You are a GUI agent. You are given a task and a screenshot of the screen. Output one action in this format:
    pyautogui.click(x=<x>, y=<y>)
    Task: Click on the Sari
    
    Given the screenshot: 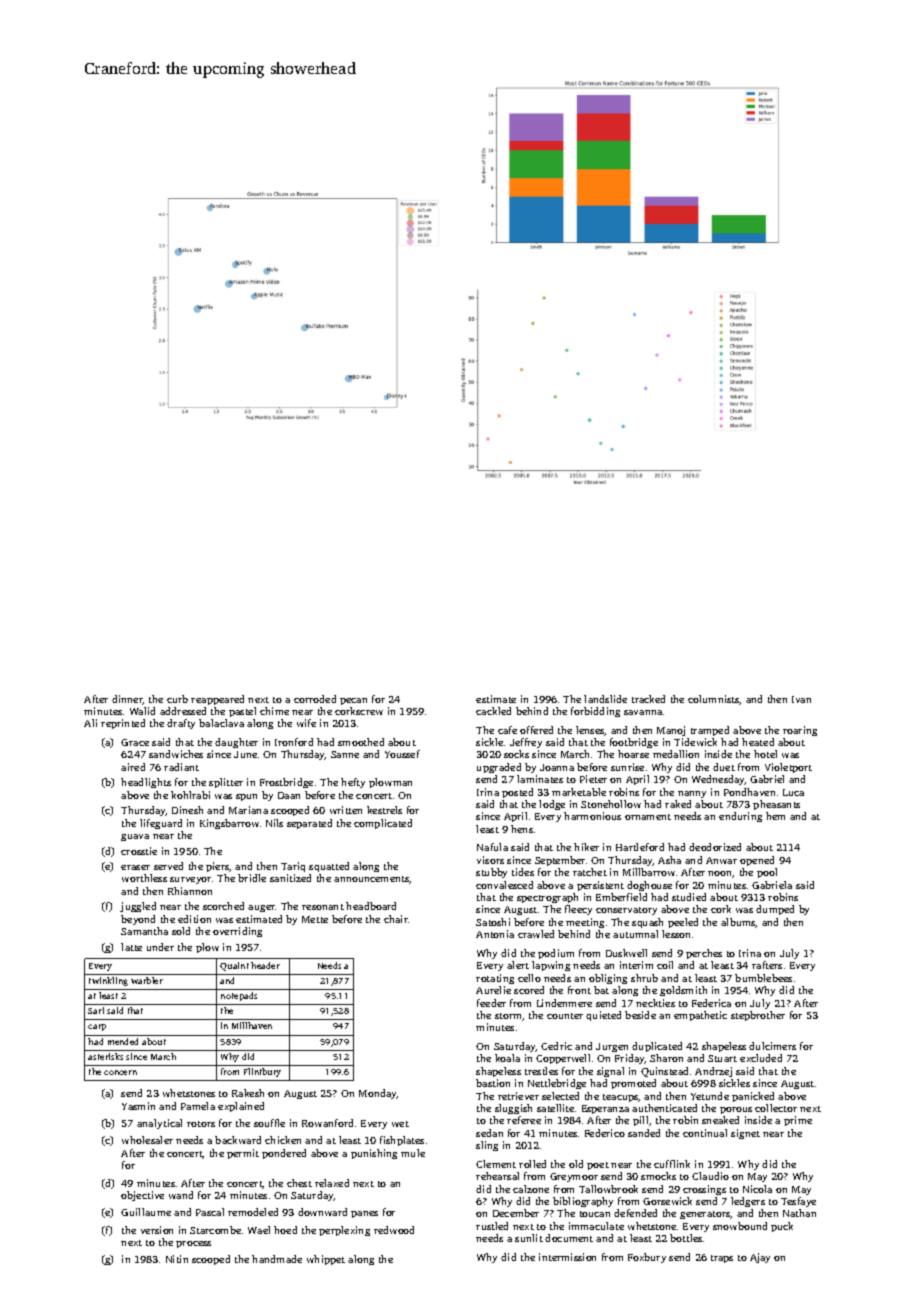 What is the action you would take?
    pyautogui.click(x=96, y=1010)
